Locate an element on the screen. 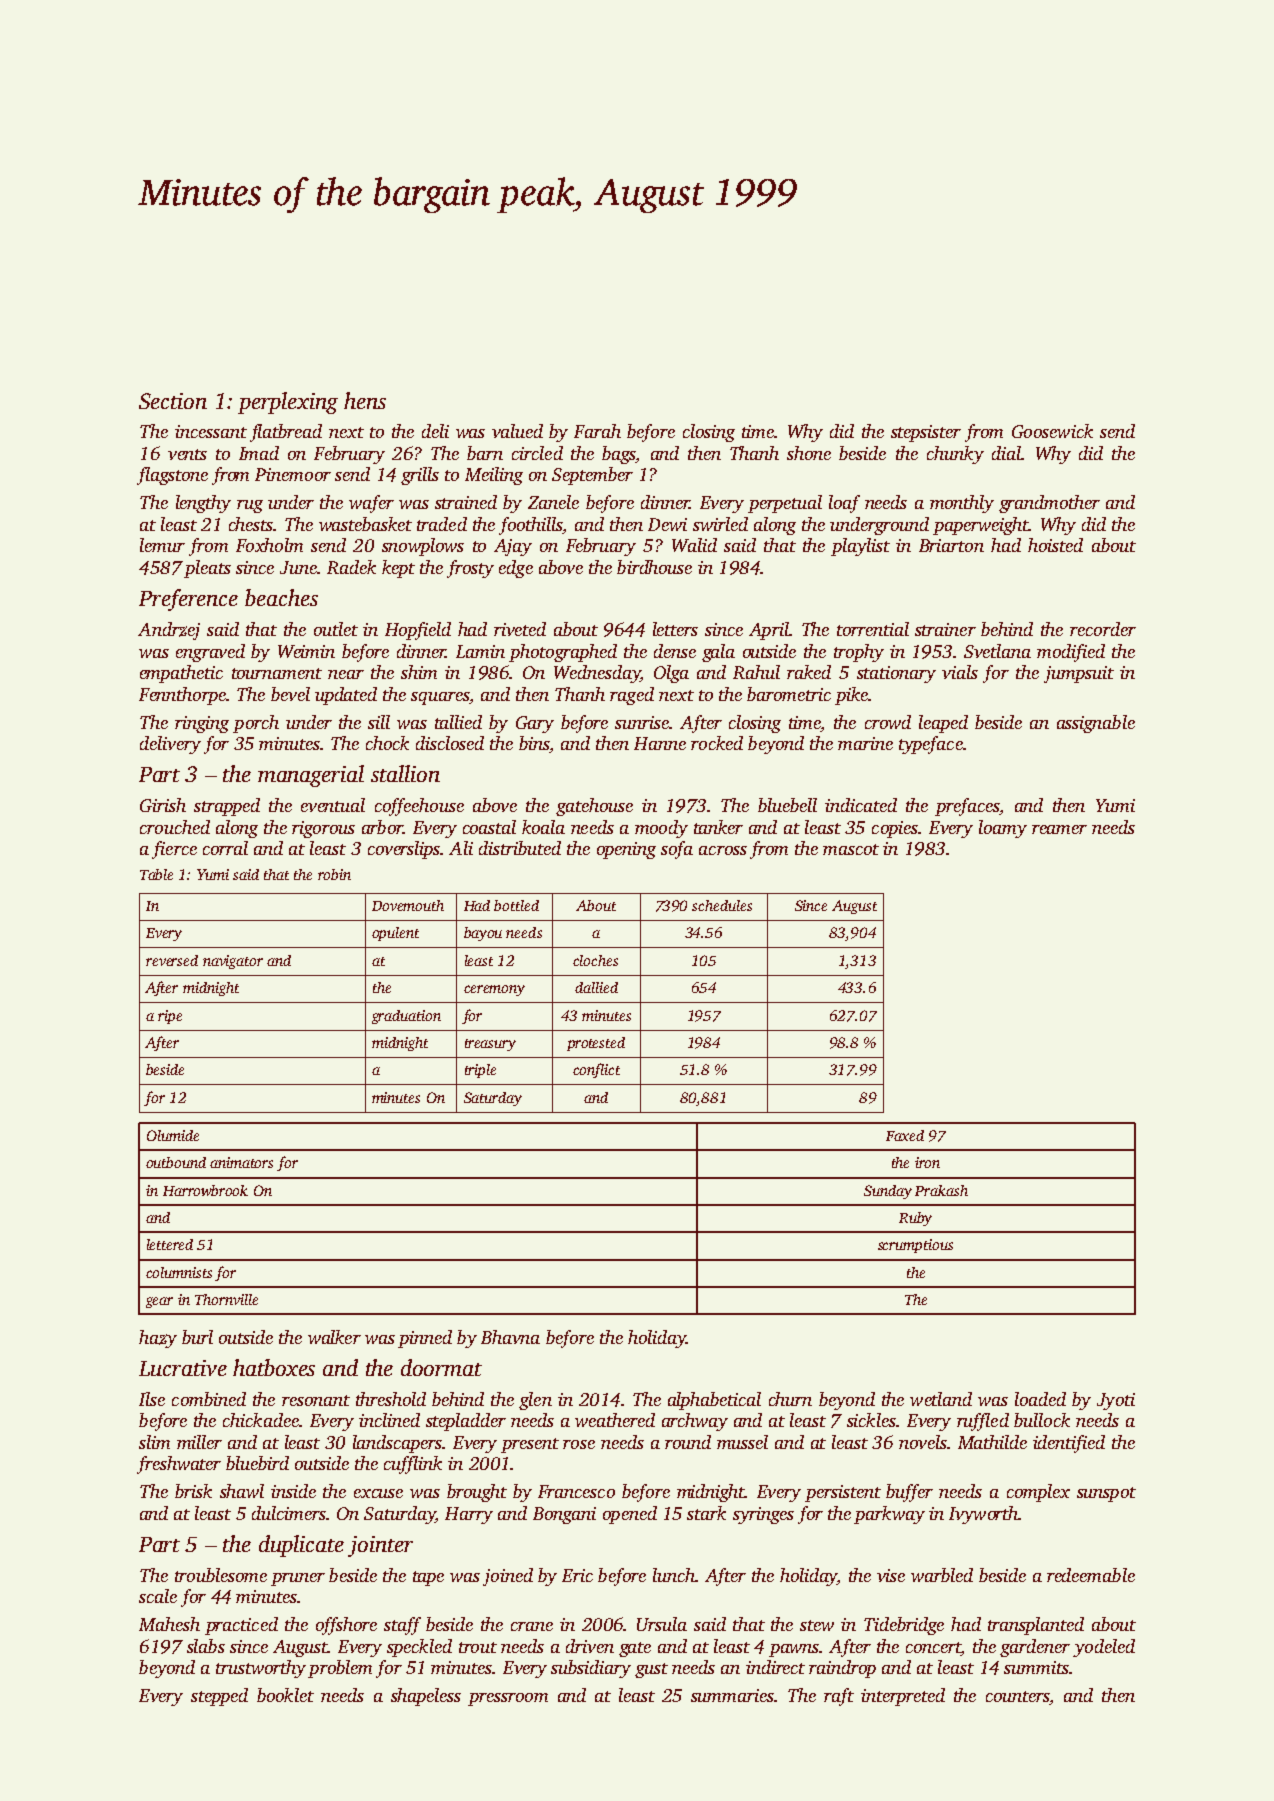 The image size is (1274, 1801). sunrise is located at coordinates (642, 722).
